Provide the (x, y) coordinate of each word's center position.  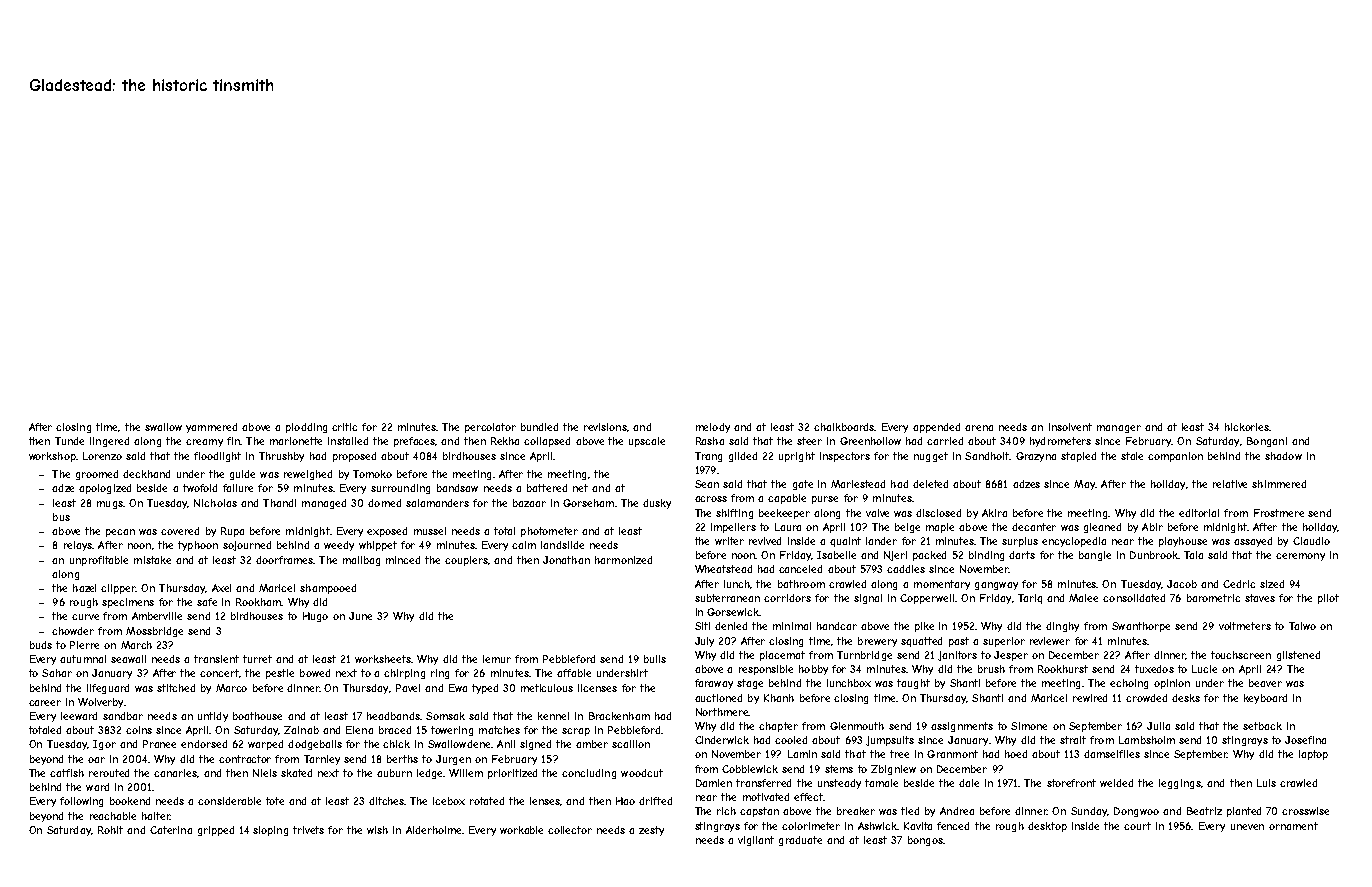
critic (344, 427)
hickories (1247, 427)
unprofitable (99, 561)
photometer (549, 532)
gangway (996, 586)
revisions (605, 427)
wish (377, 830)
